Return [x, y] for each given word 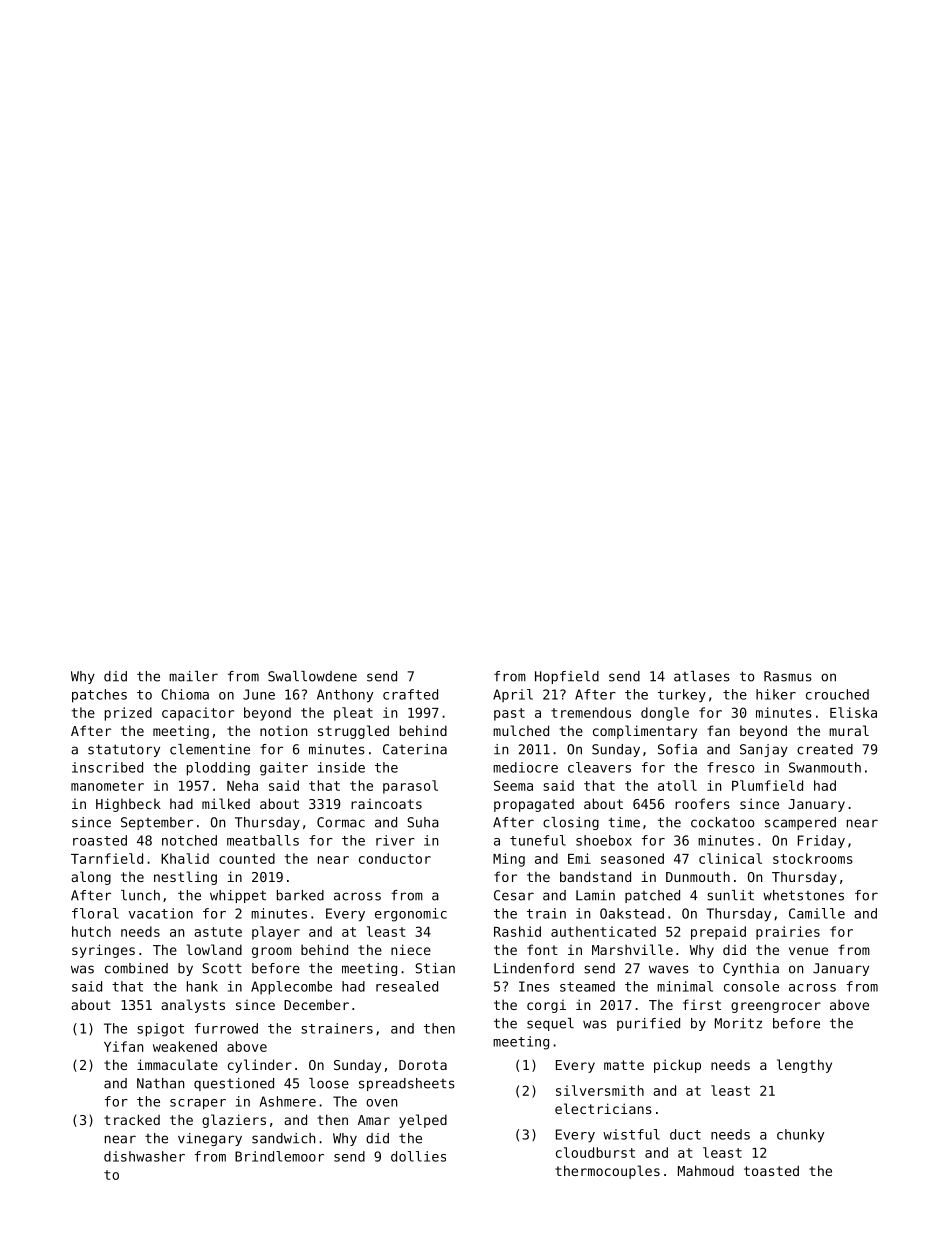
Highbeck [128, 805]
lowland [214, 949]
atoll [677, 785]
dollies [418, 1156]
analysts [193, 1006]
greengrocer [776, 1007]
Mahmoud [706, 1170]
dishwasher [144, 1156]
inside [341, 767]
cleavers [599, 767]
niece [411, 949]
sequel [550, 1024]
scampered [800, 823]
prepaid [718, 933]
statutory [124, 750]
